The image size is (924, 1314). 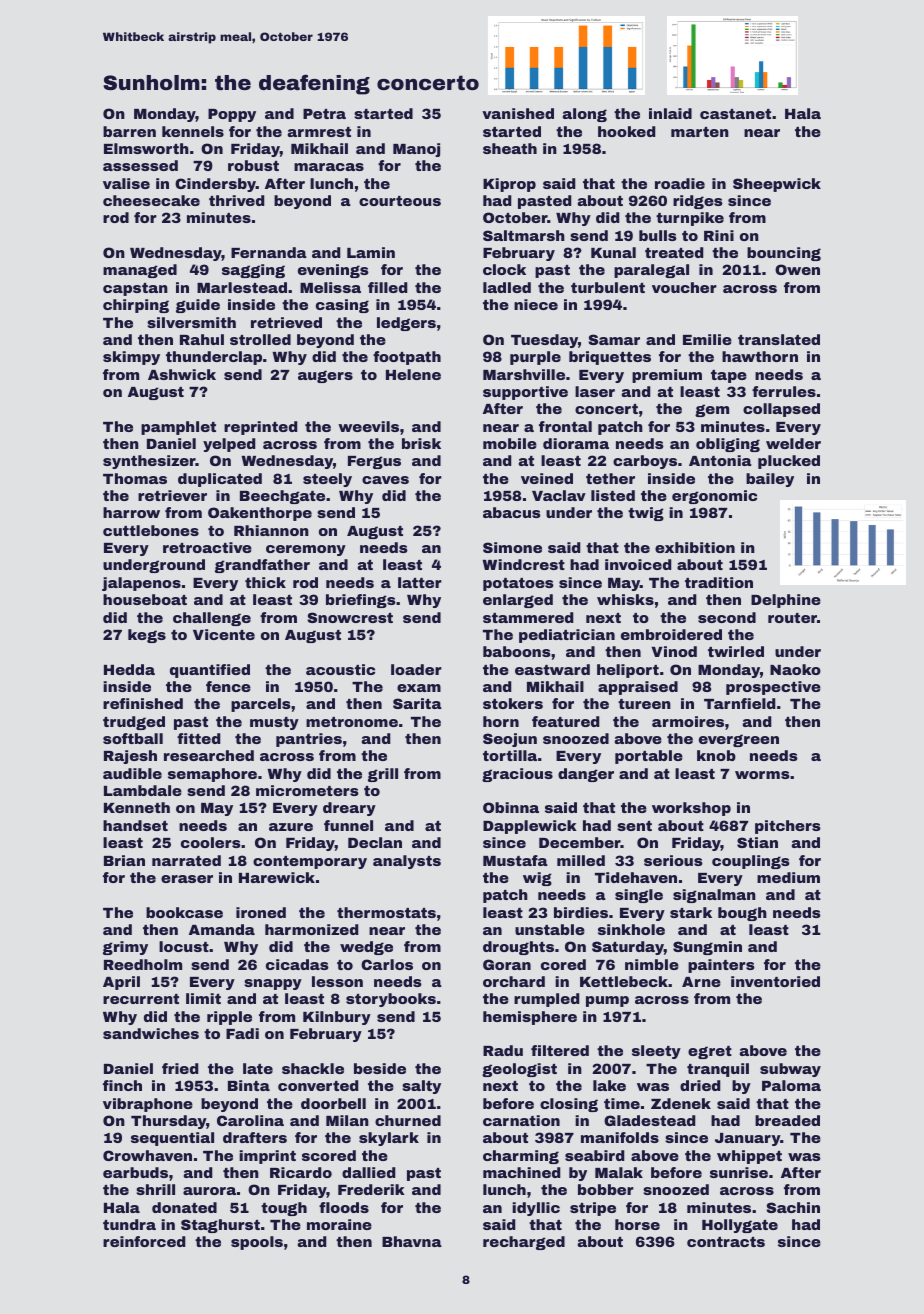 What do you see at coordinates (784, 254) in the screenshot?
I see `bouncing` at bounding box center [784, 254].
